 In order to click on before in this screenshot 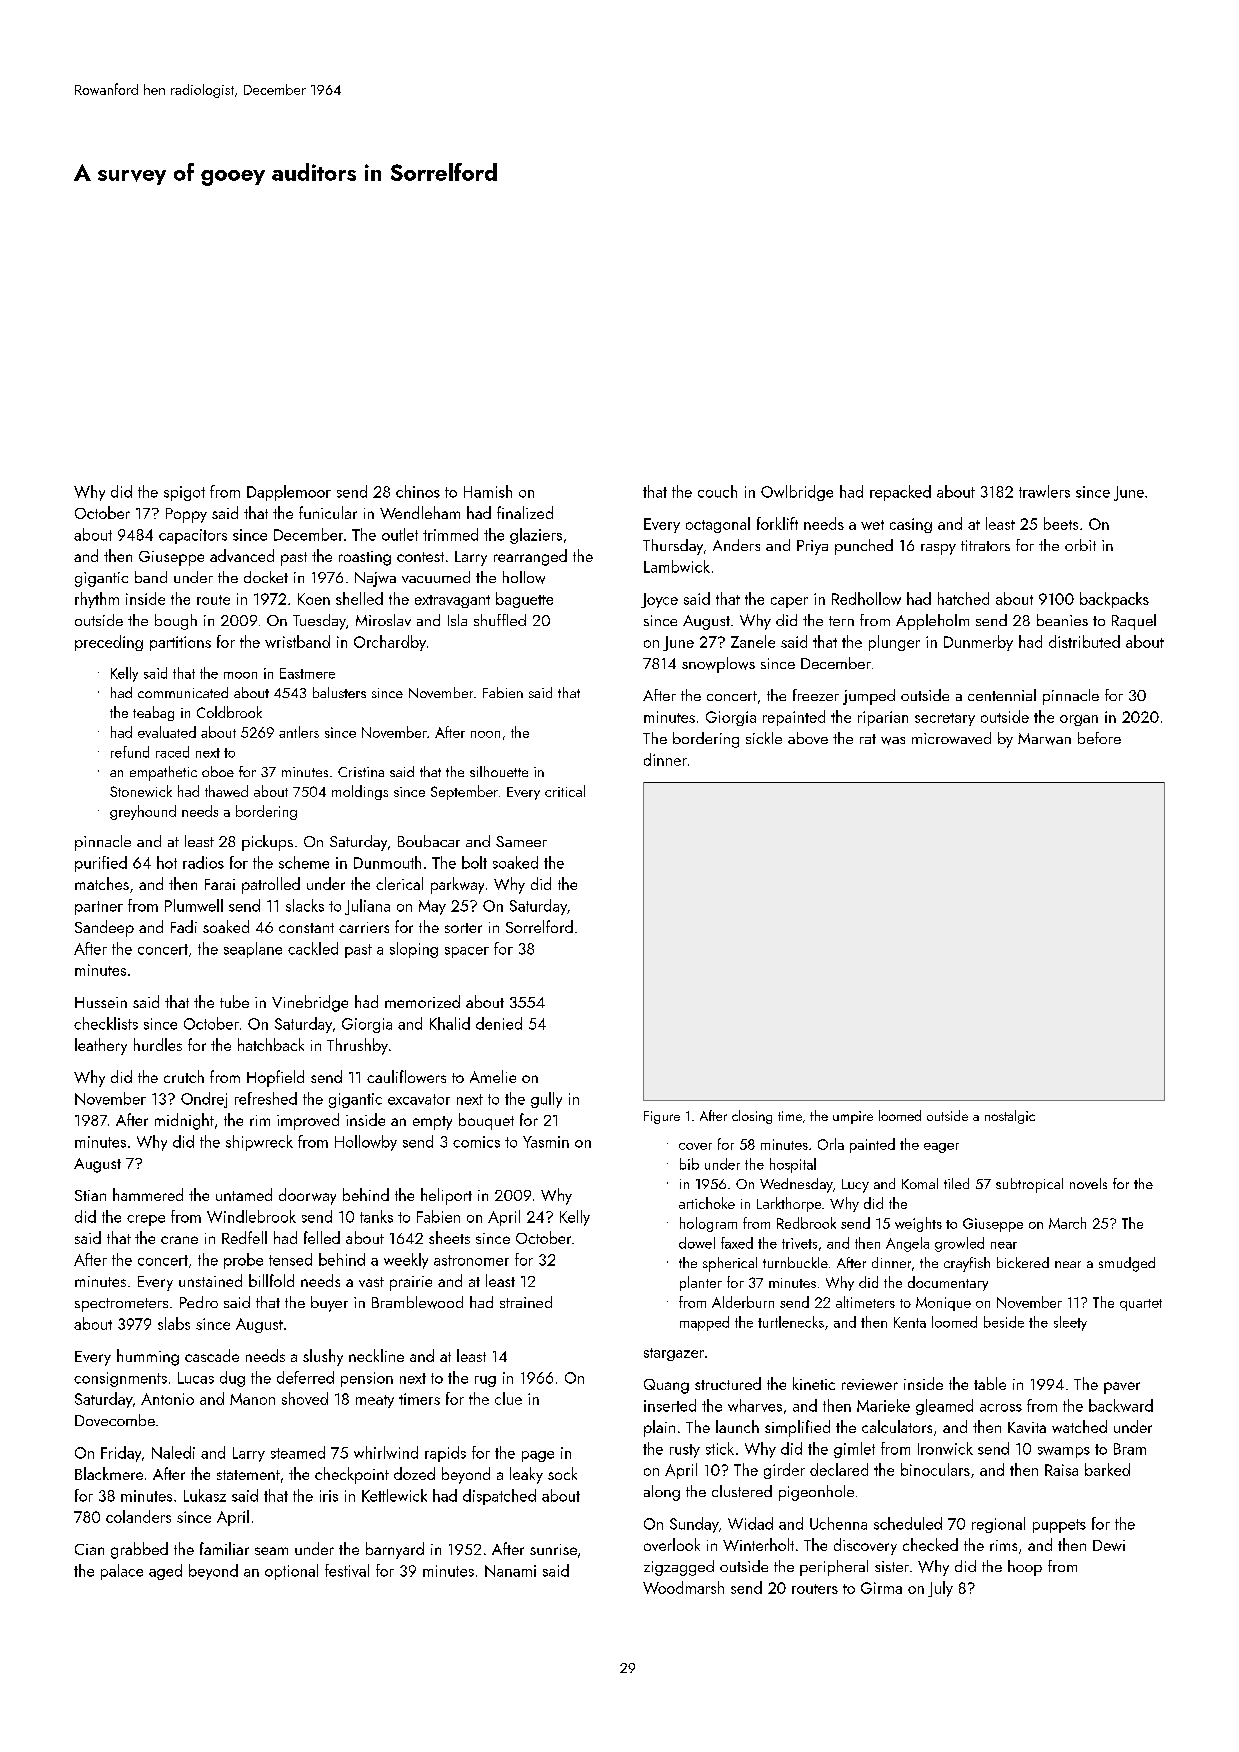, I will do `click(1099, 738)`.
